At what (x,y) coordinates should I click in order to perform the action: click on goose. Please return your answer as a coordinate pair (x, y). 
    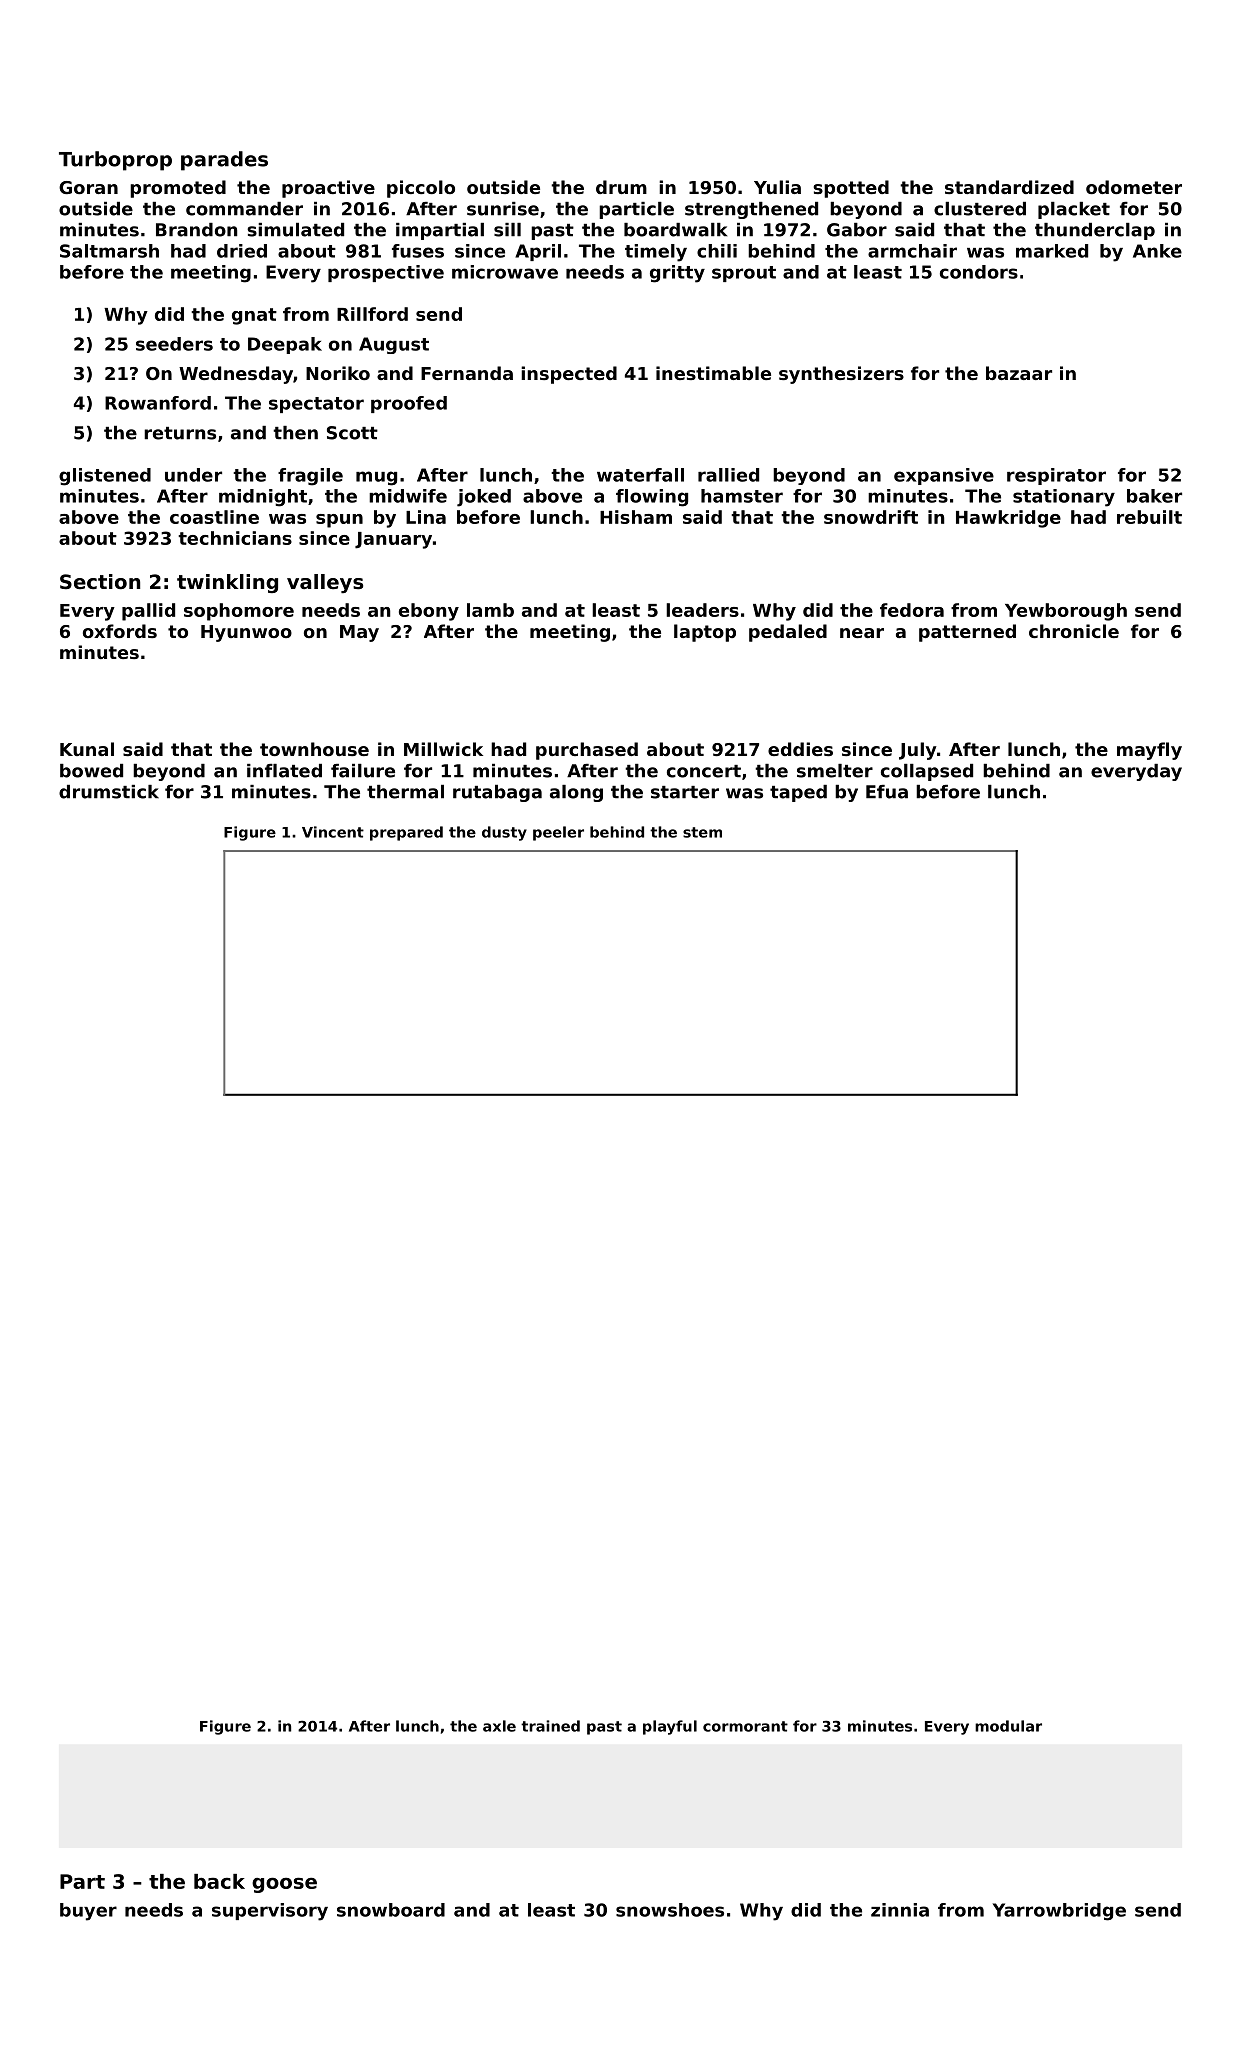
    Looking at the image, I should click on (284, 1885).
